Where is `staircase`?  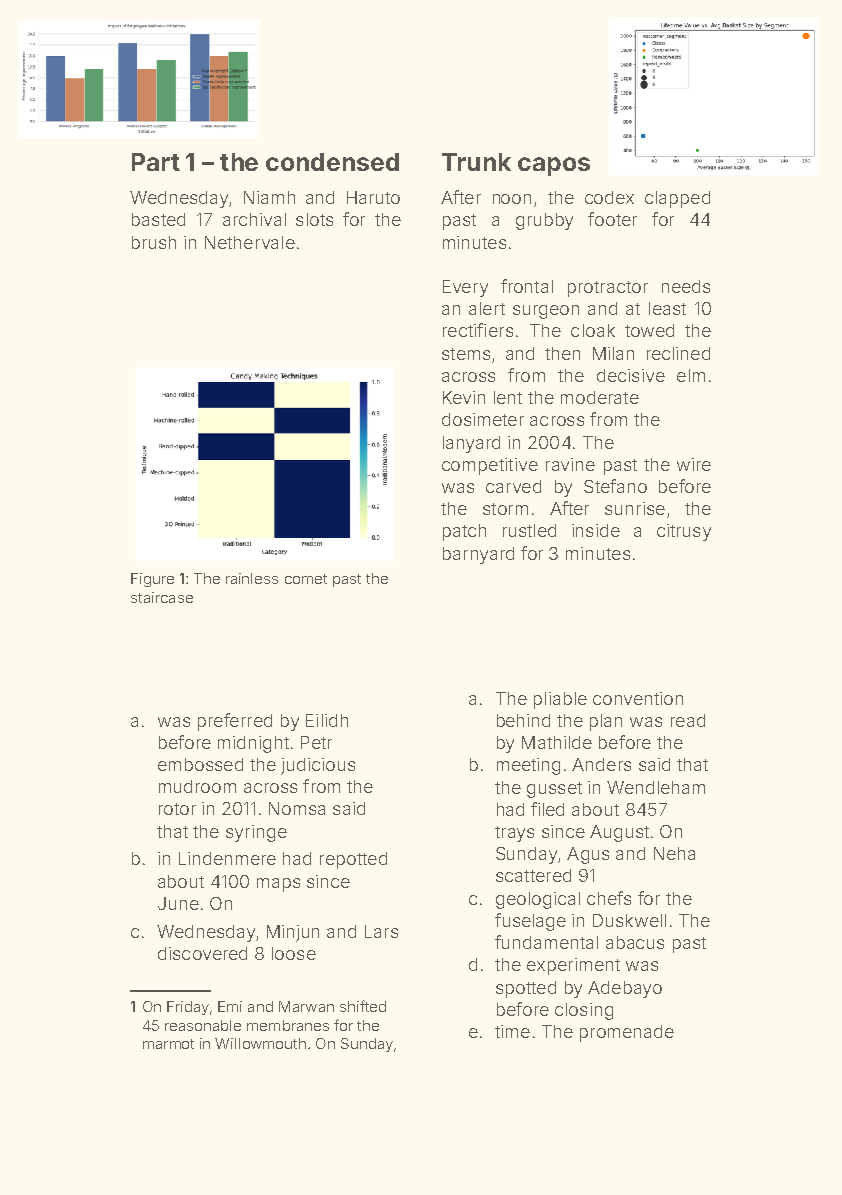 staircase is located at coordinates (162, 597).
